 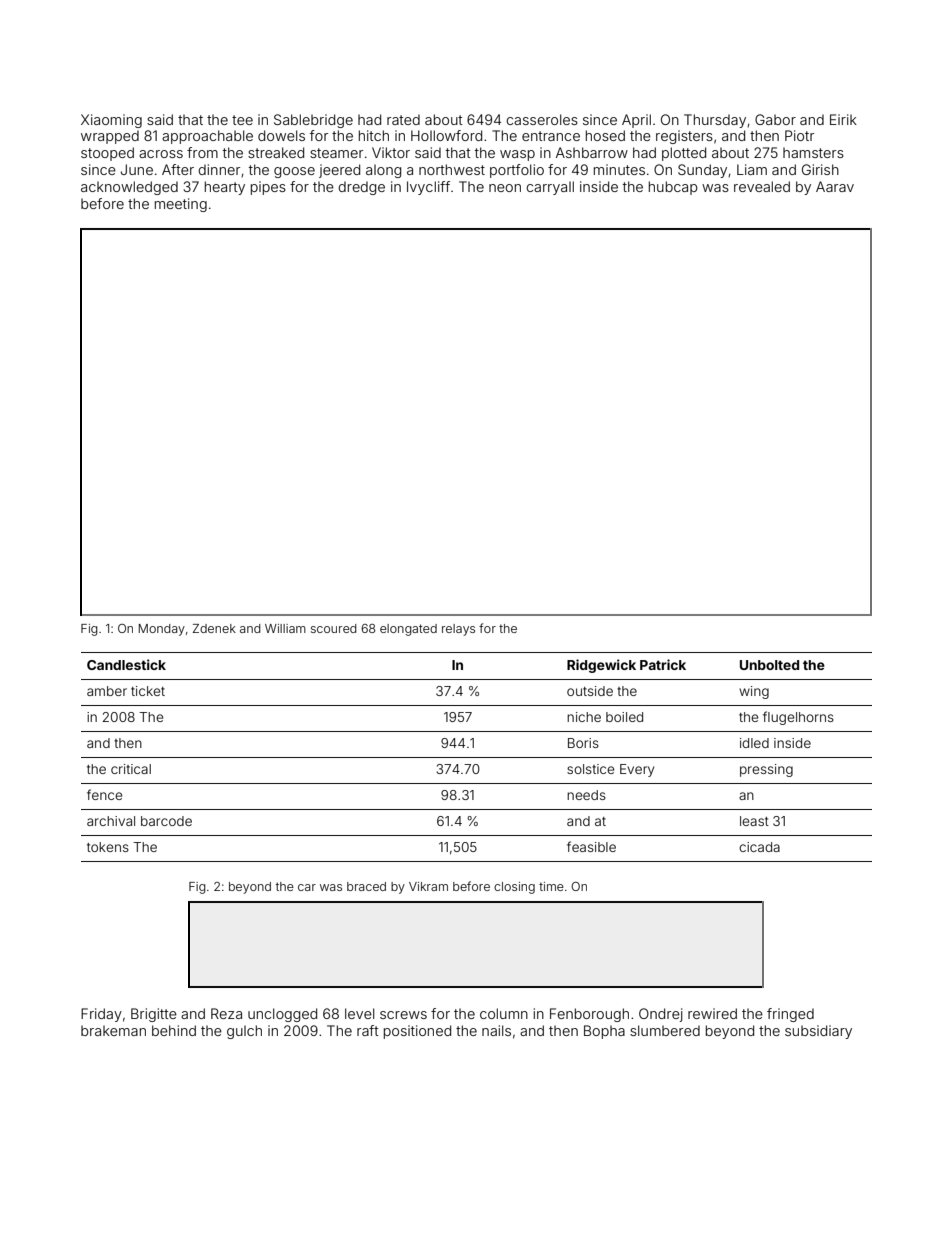 I want to click on Every, so click(x=637, y=770).
